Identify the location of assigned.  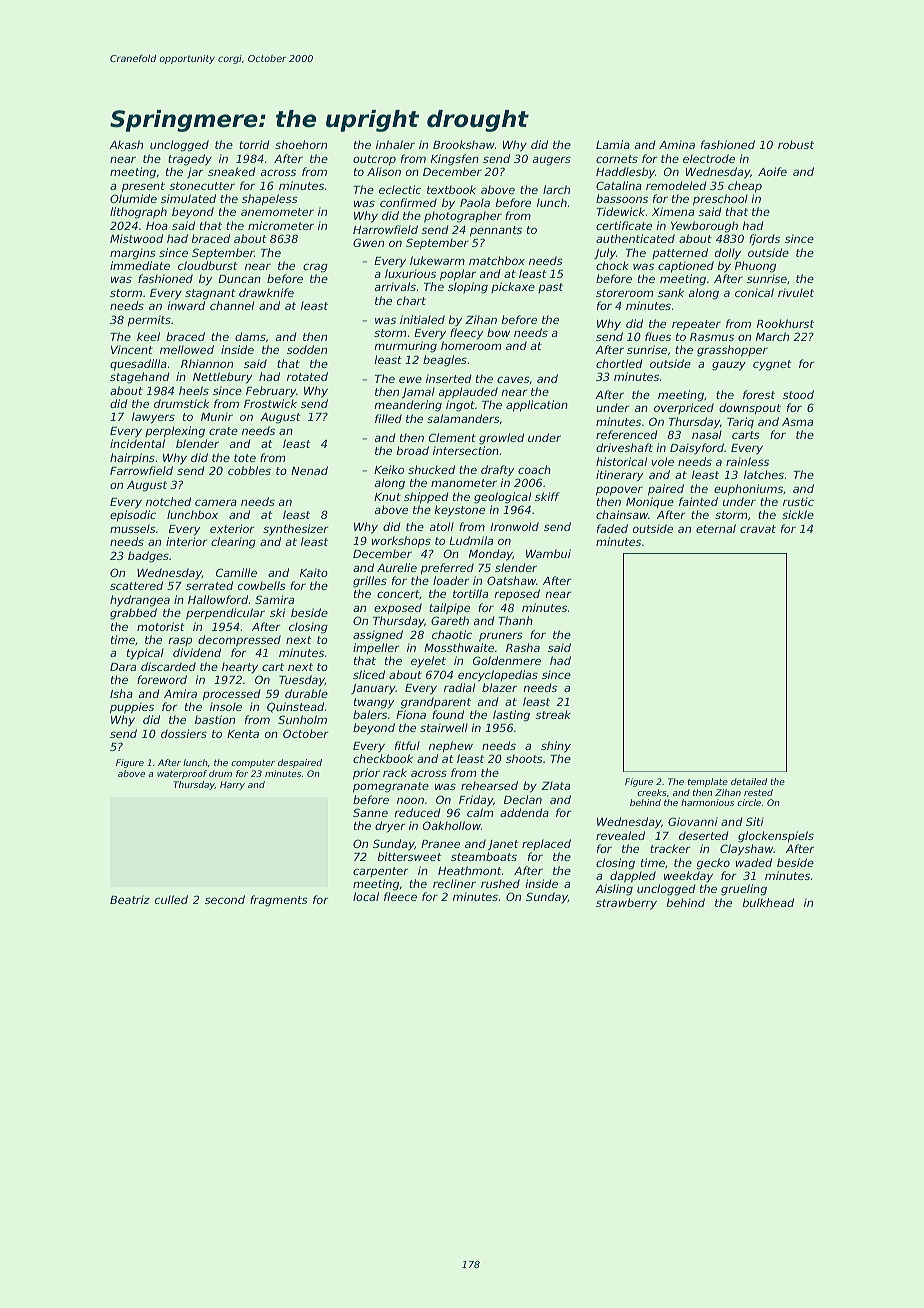
(378, 636).
